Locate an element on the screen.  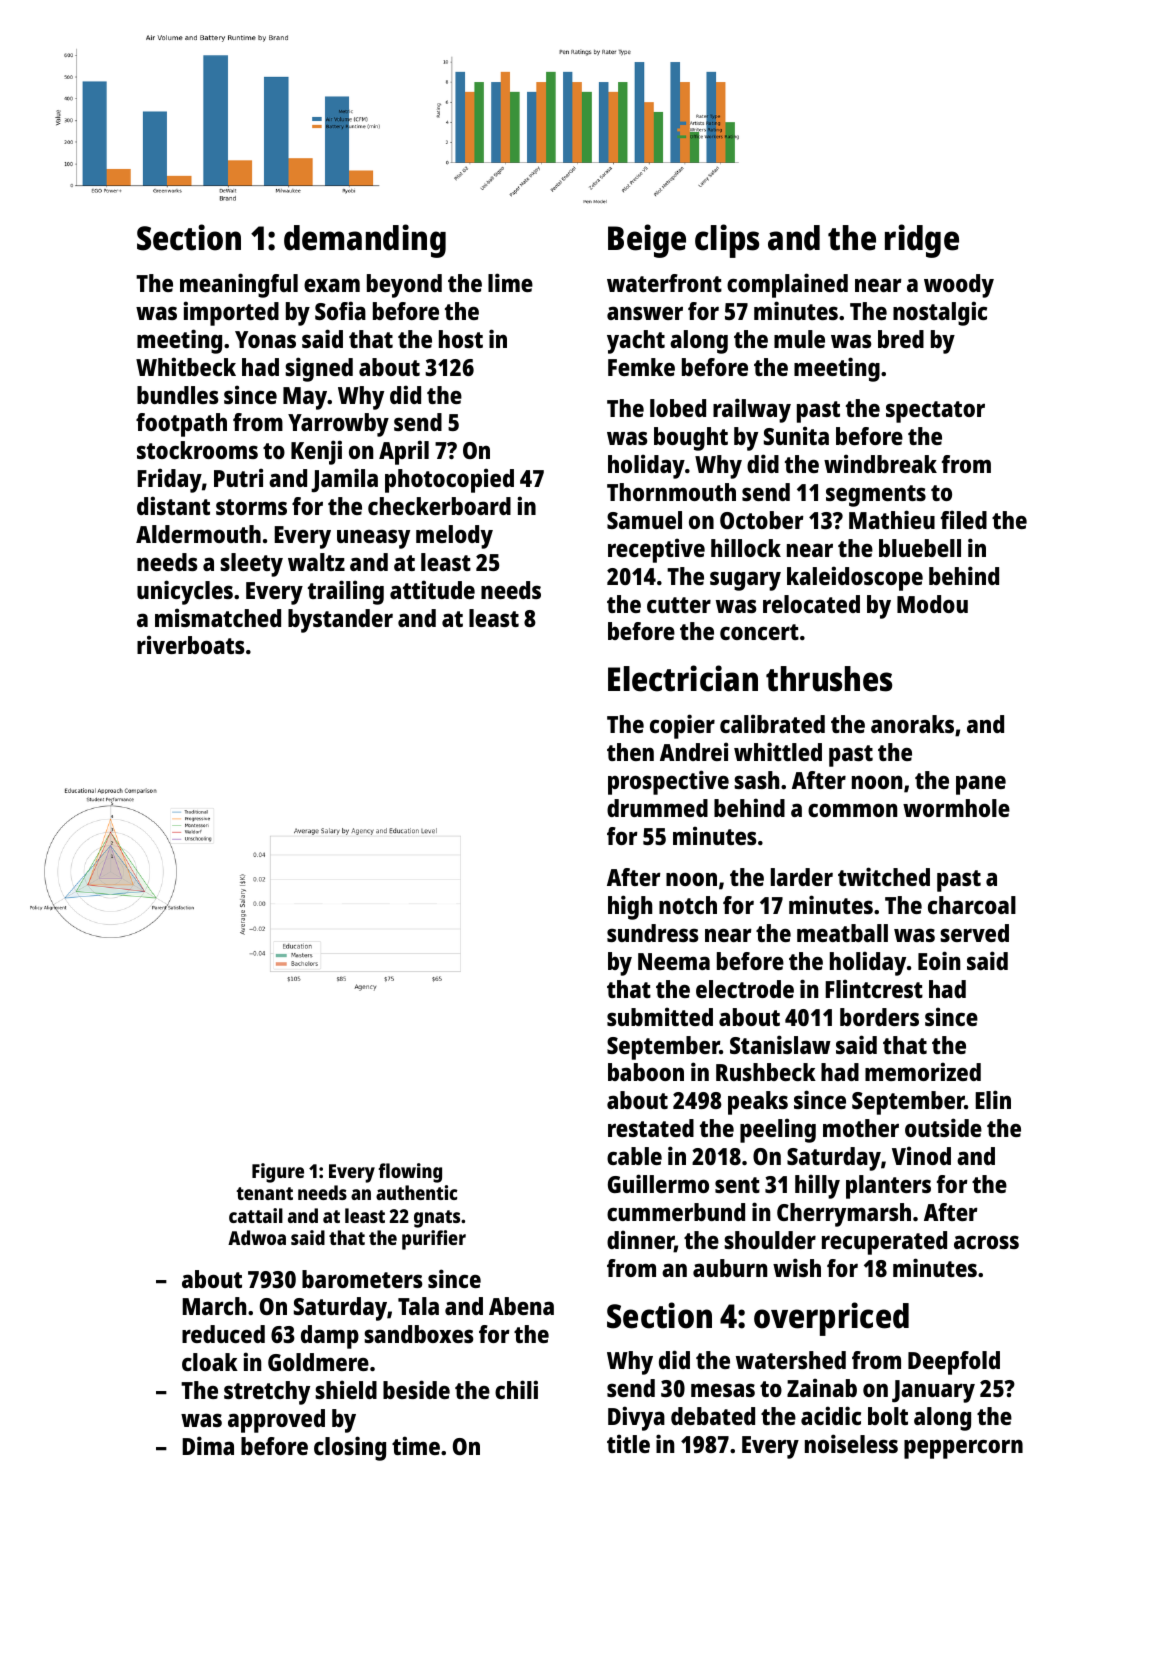
outside is located at coordinates (943, 1127).
